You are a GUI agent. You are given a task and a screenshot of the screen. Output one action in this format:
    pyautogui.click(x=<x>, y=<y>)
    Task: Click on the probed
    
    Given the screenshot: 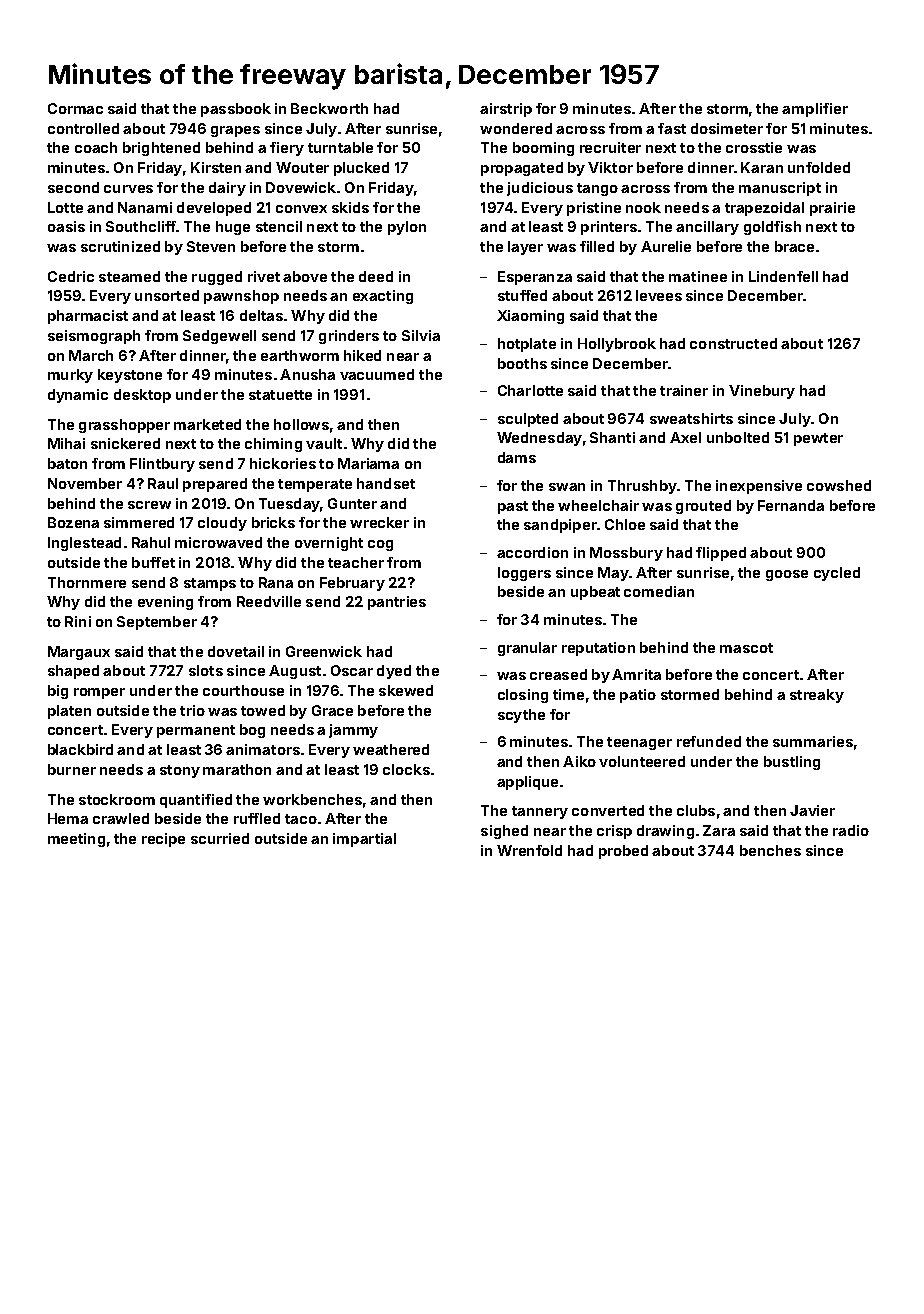 What is the action you would take?
    pyautogui.click(x=623, y=852)
